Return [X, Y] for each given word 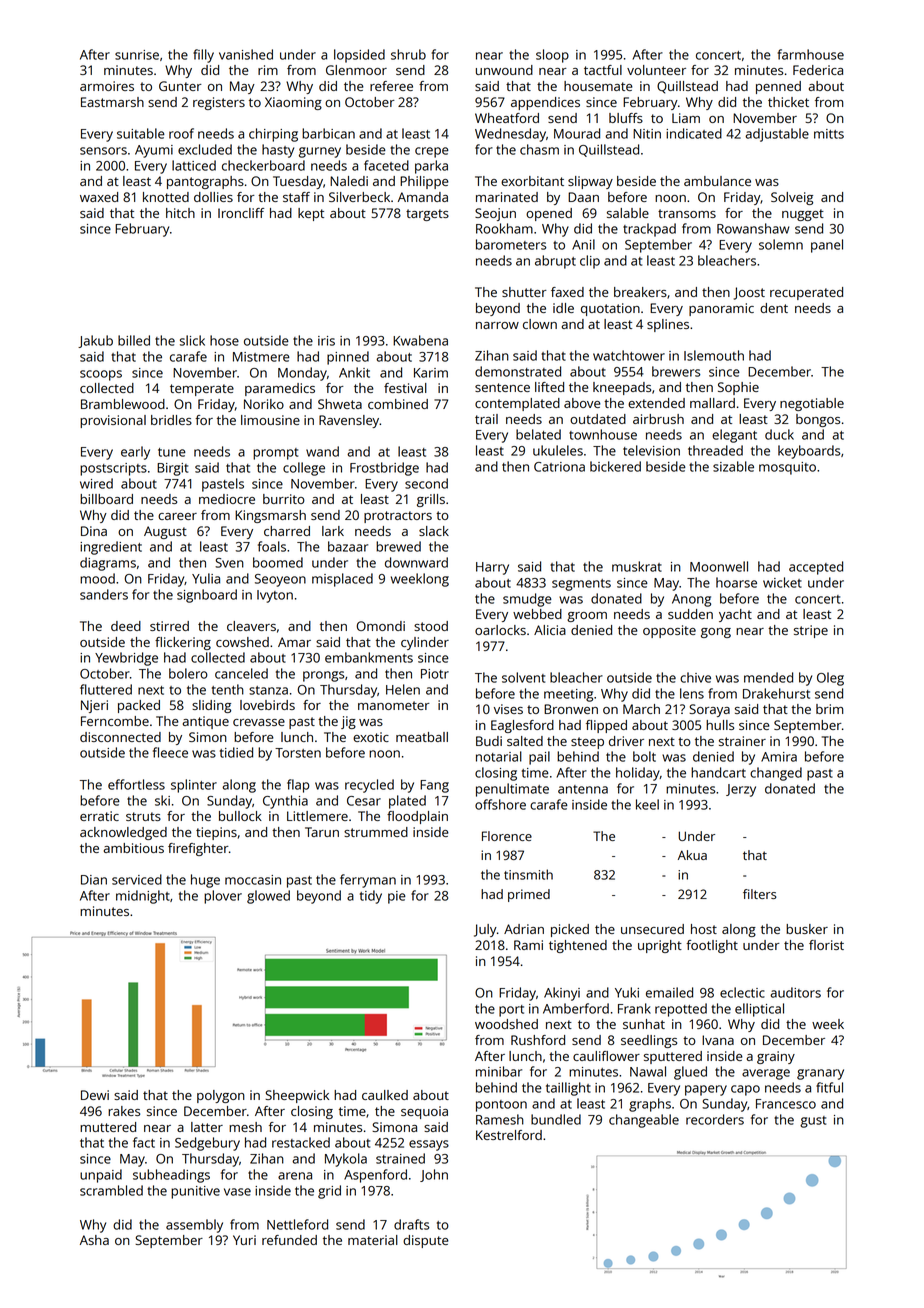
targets [427, 215]
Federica [818, 70]
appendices [545, 103]
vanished [246, 54]
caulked [385, 1095]
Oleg [830, 679]
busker [807, 929]
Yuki [627, 992]
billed [134, 340]
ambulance [717, 181]
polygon [221, 1096]
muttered [108, 1127]
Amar [294, 642]
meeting [568, 695]
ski [162, 800]
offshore [500, 804]
